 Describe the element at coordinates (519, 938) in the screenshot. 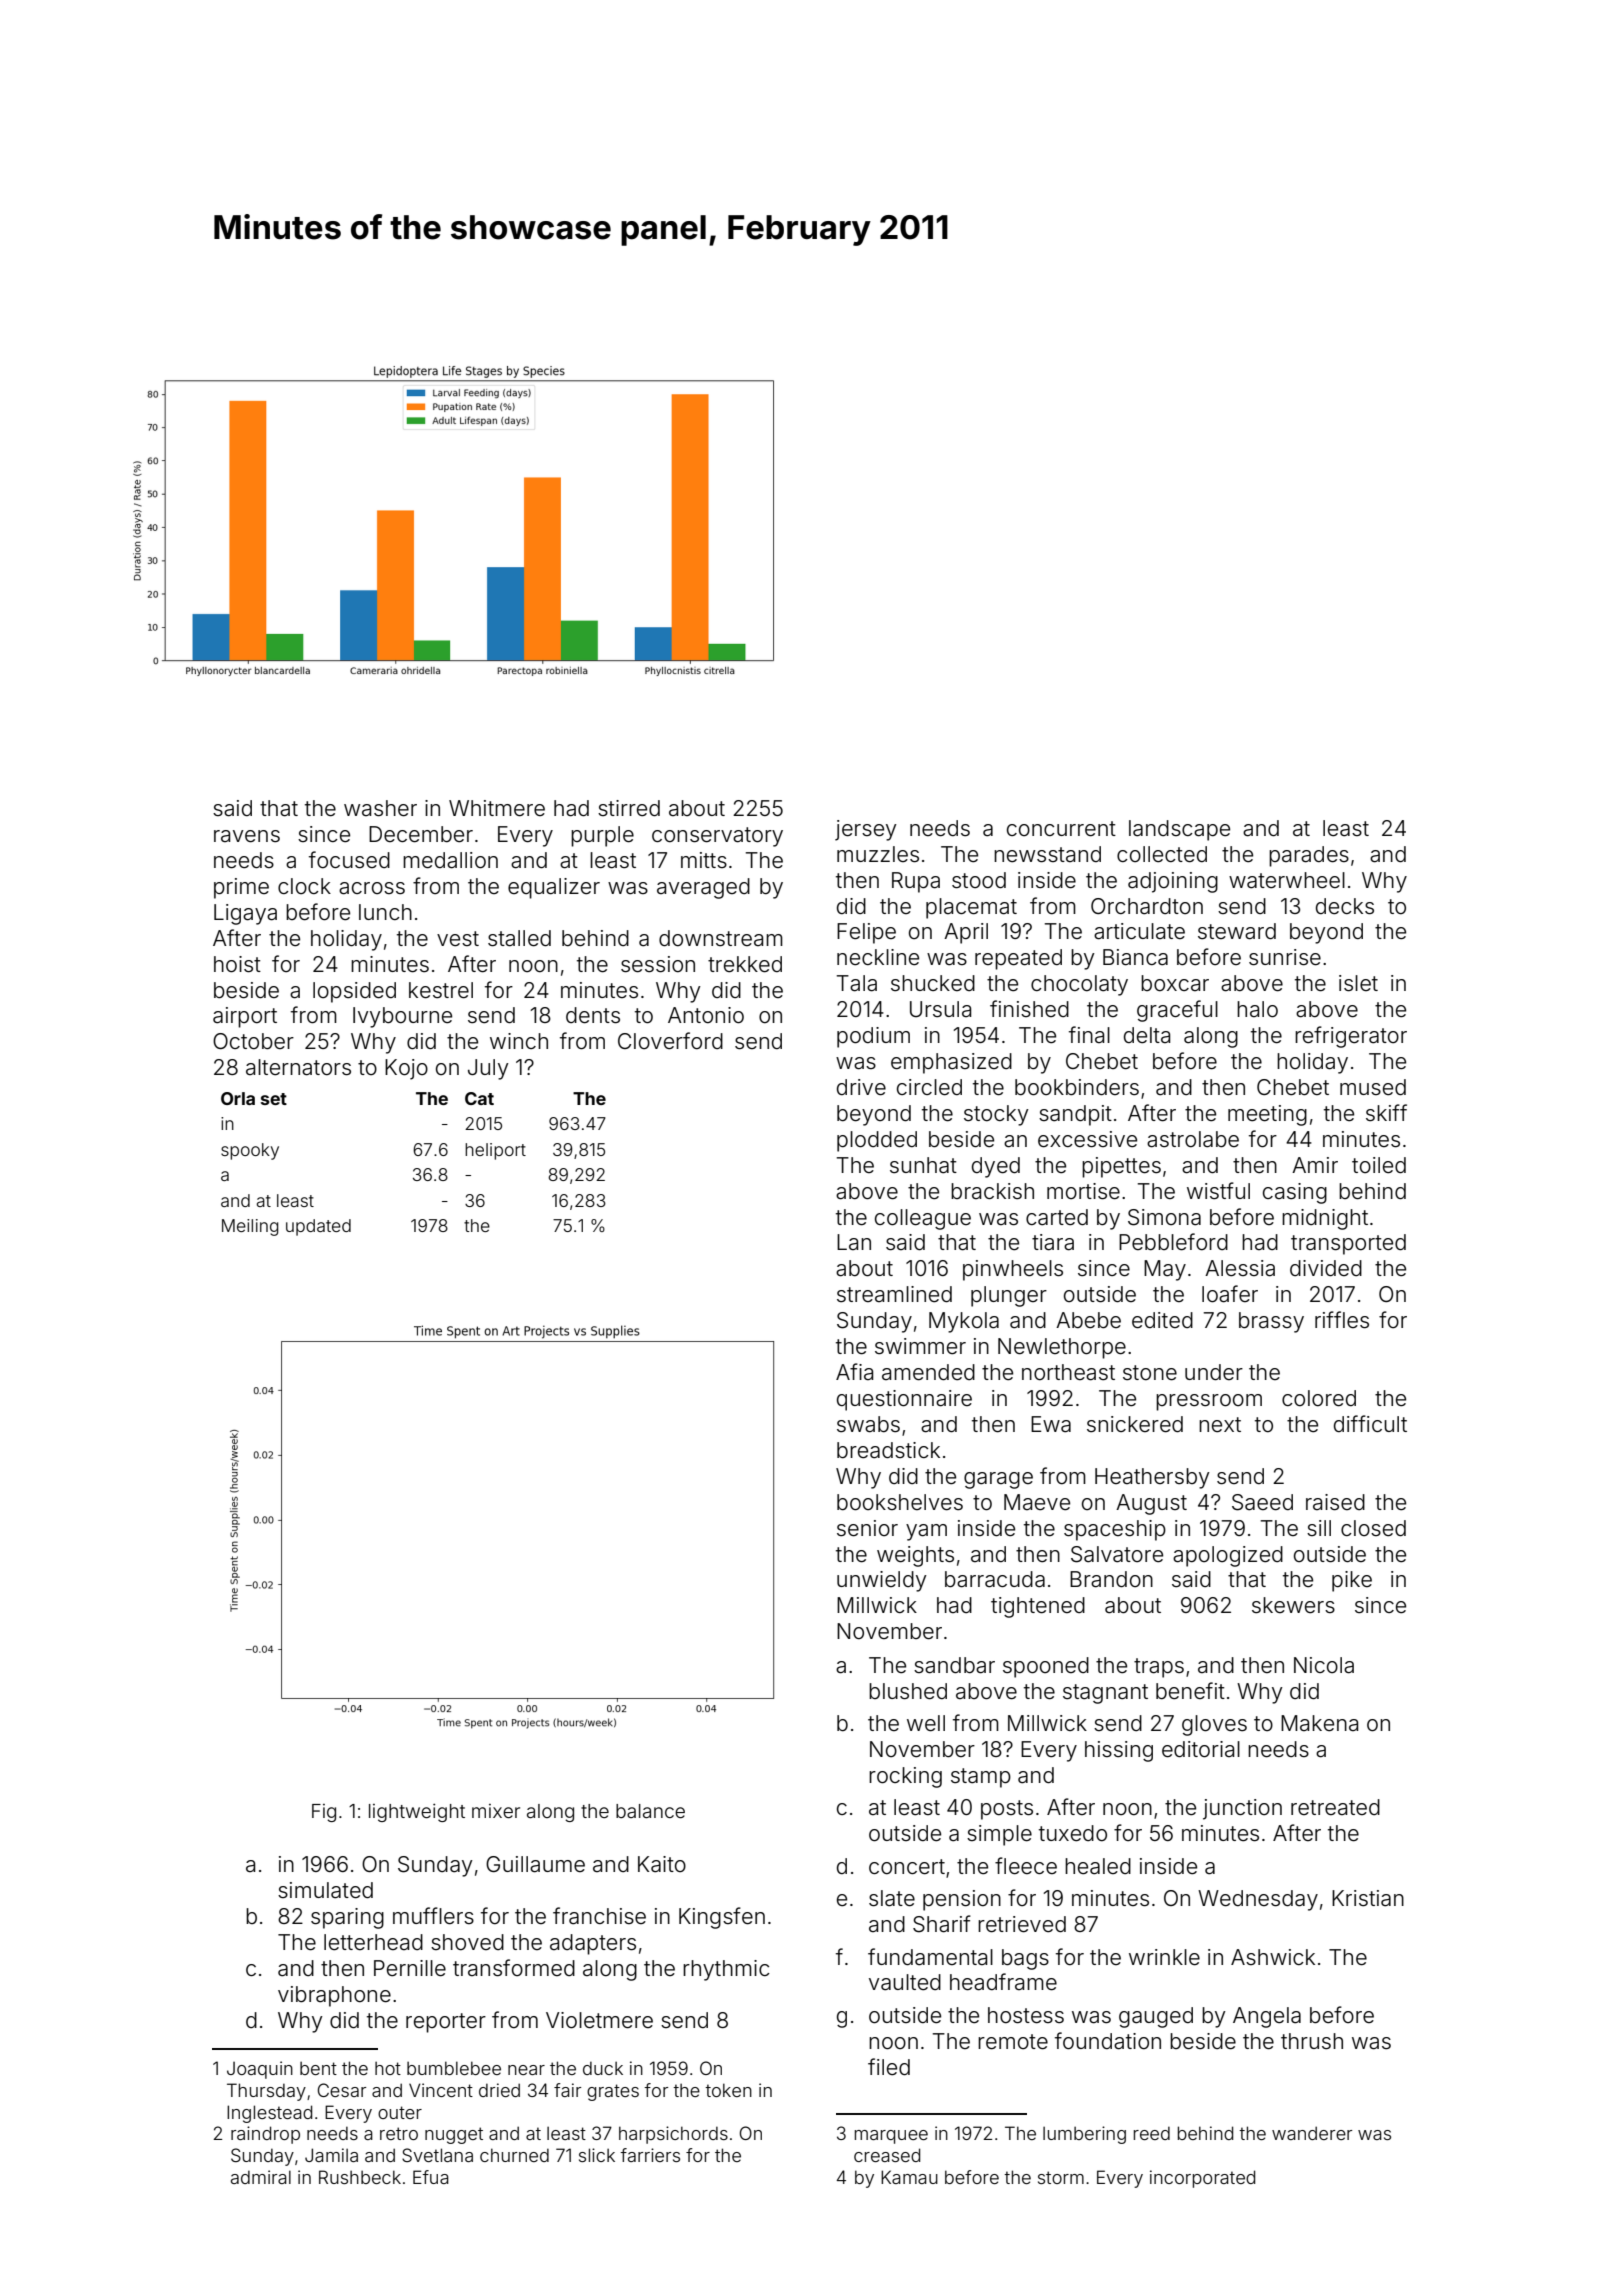

I see `stalled` at that location.
